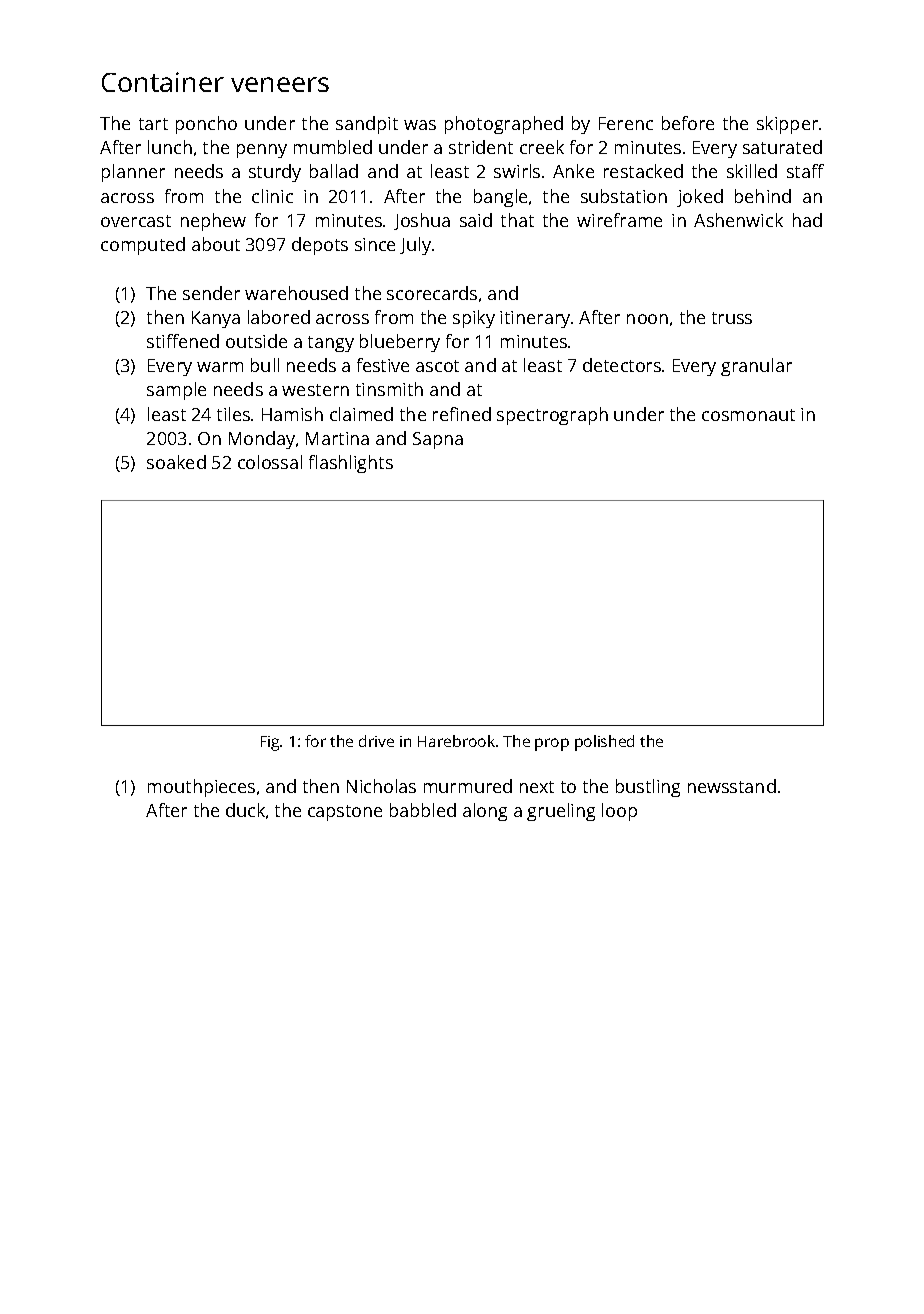 This page has width=924, height=1314. What do you see at coordinates (748, 415) in the page?
I see `cosmonaut` at bounding box center [748, 415].
